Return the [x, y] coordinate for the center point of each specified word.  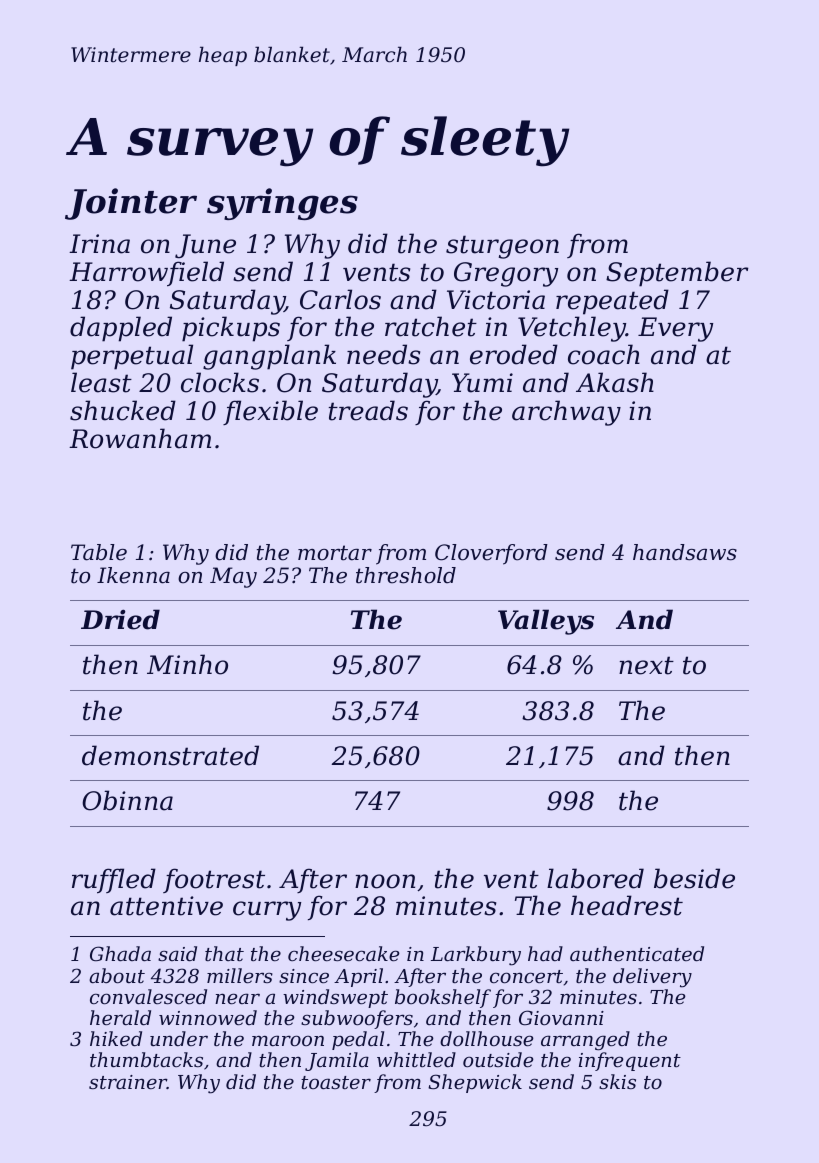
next [646, 665]
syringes [282, 204]
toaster [336, 1082]
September [677, 274]
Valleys [546, 622]
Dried [120, 619]
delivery [652, 978]
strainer [128, 1082]
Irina [99, 244]
